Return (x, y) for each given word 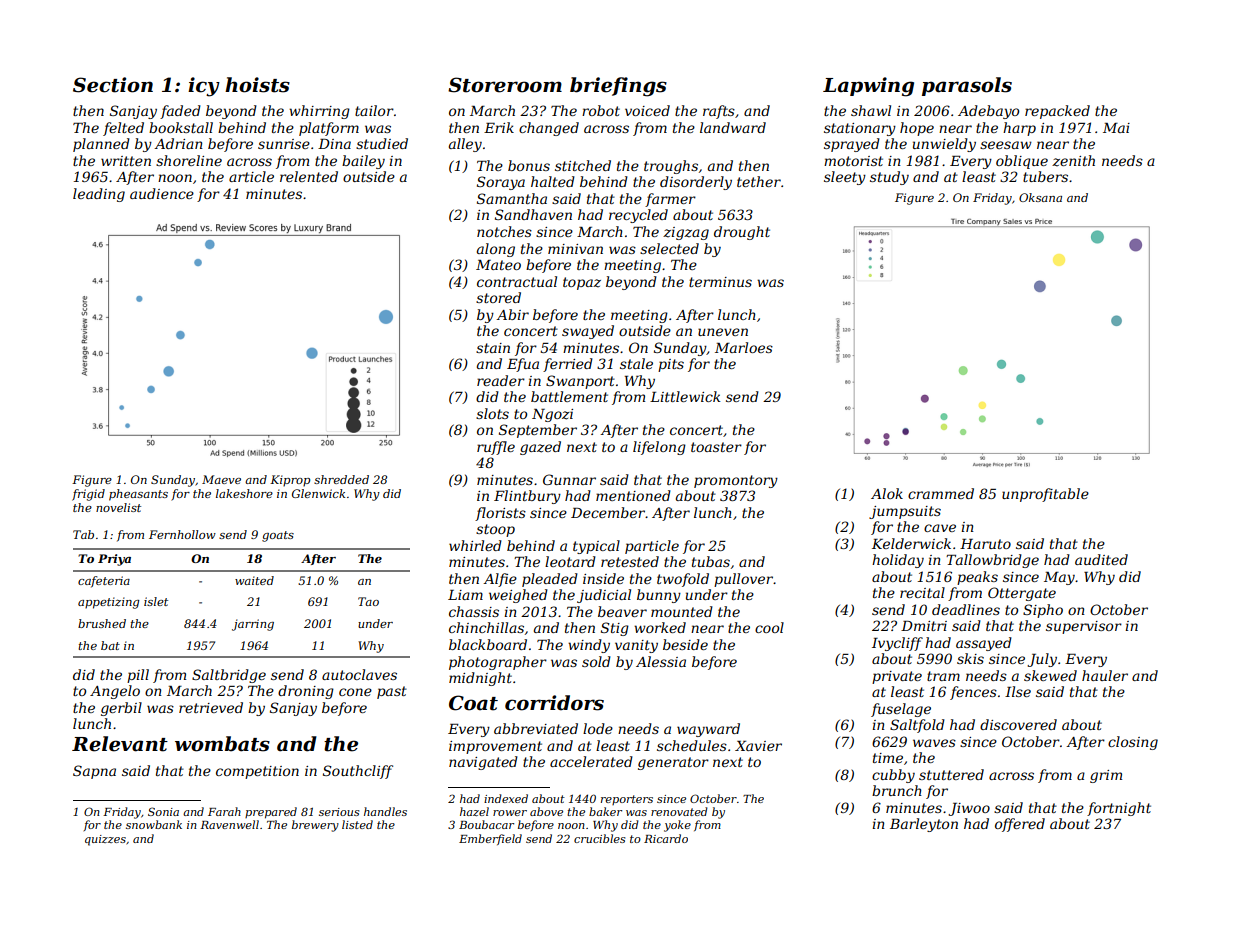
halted (553, 181)
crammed (941, 493)
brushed (102, 623)
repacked (1057, 112)
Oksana (1040, 197)
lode (598, 728)
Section (113, 85)
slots (492, 413)
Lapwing (868, 87)
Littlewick (685, 396)
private (897, 677)
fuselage (901, 710)
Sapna (94, 772)
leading (99, 195)
